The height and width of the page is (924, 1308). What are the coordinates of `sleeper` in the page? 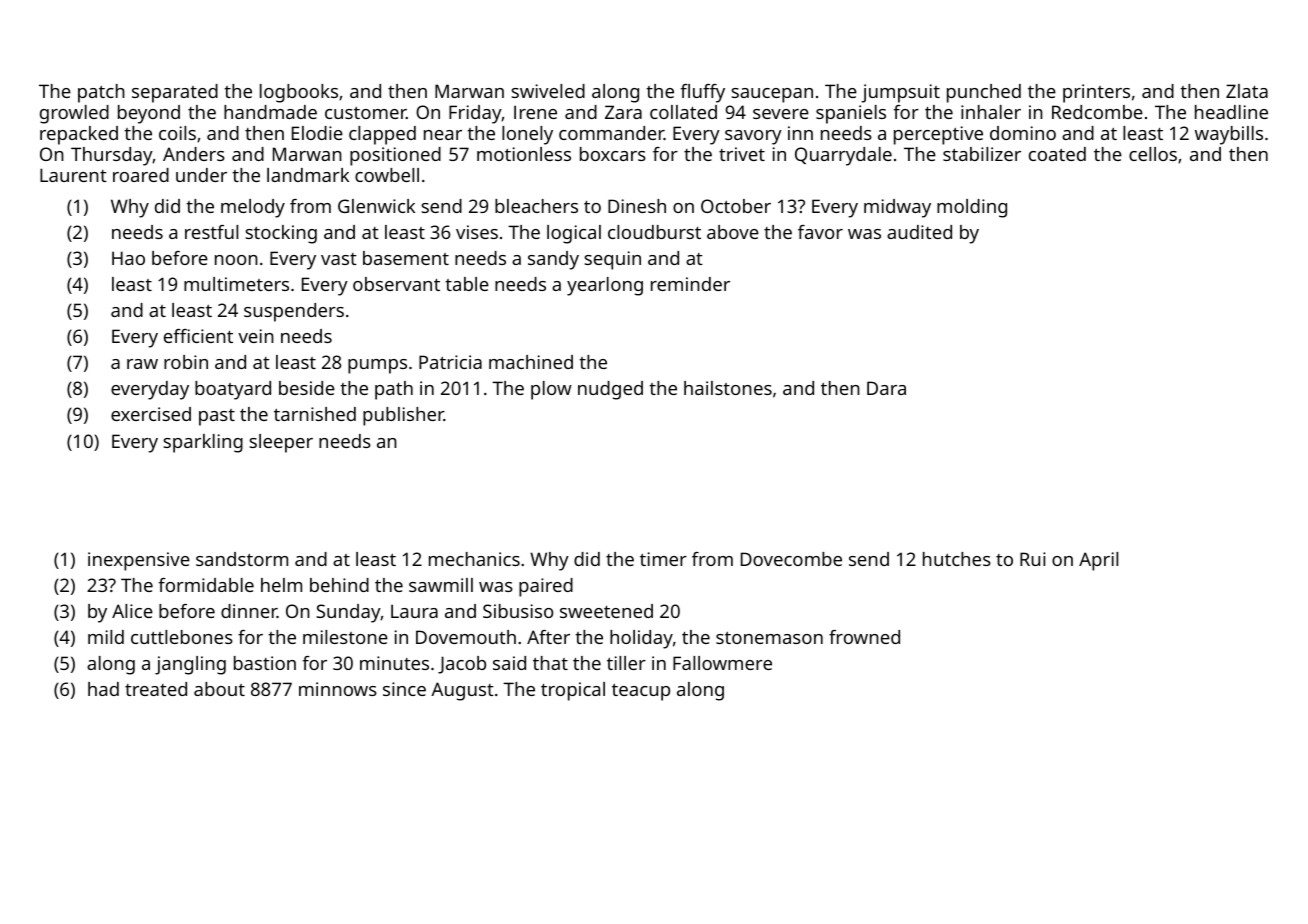 It's located at (281, 443).
